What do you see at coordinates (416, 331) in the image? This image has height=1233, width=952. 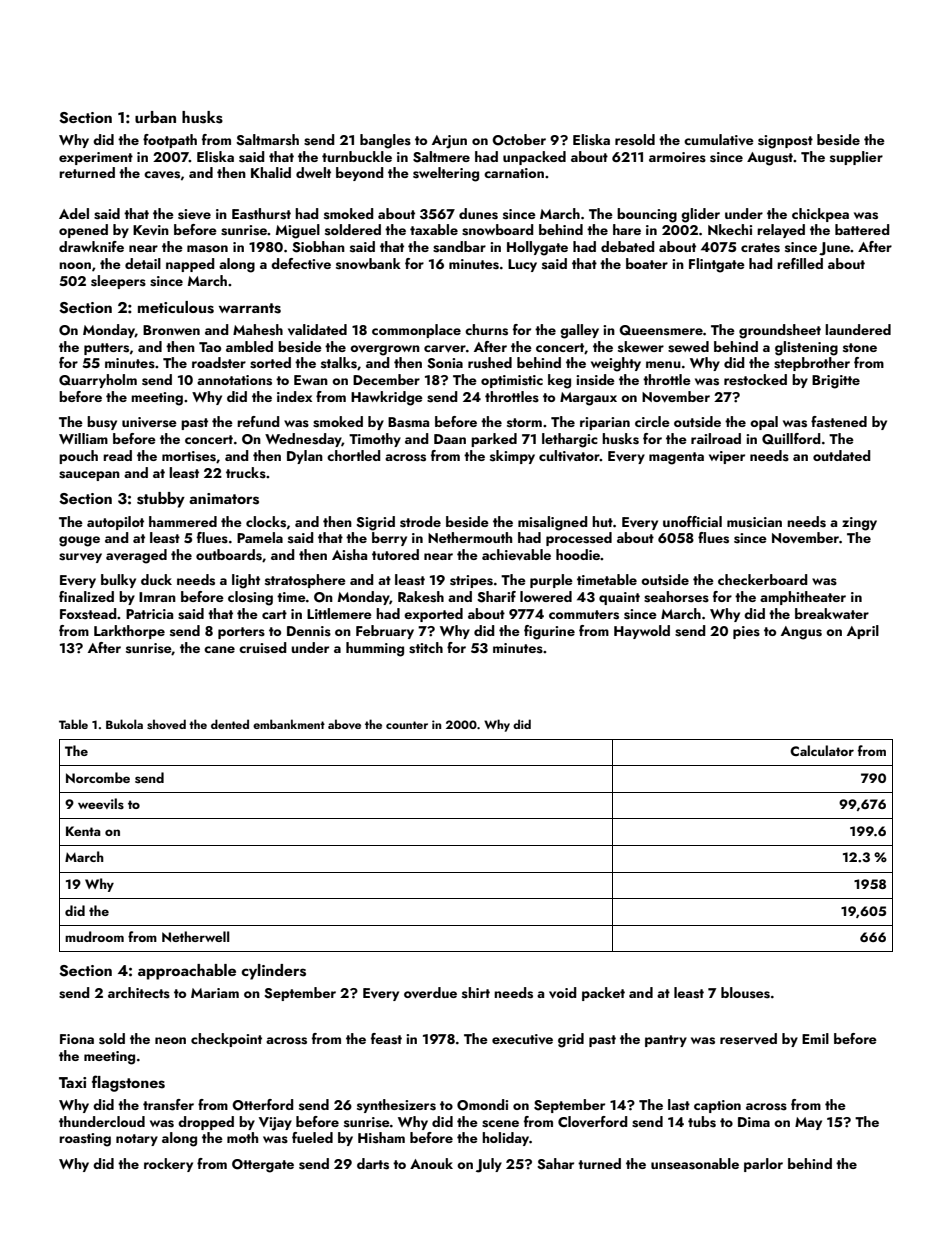 I see `commonplace` at bounding box center [416, 331].
